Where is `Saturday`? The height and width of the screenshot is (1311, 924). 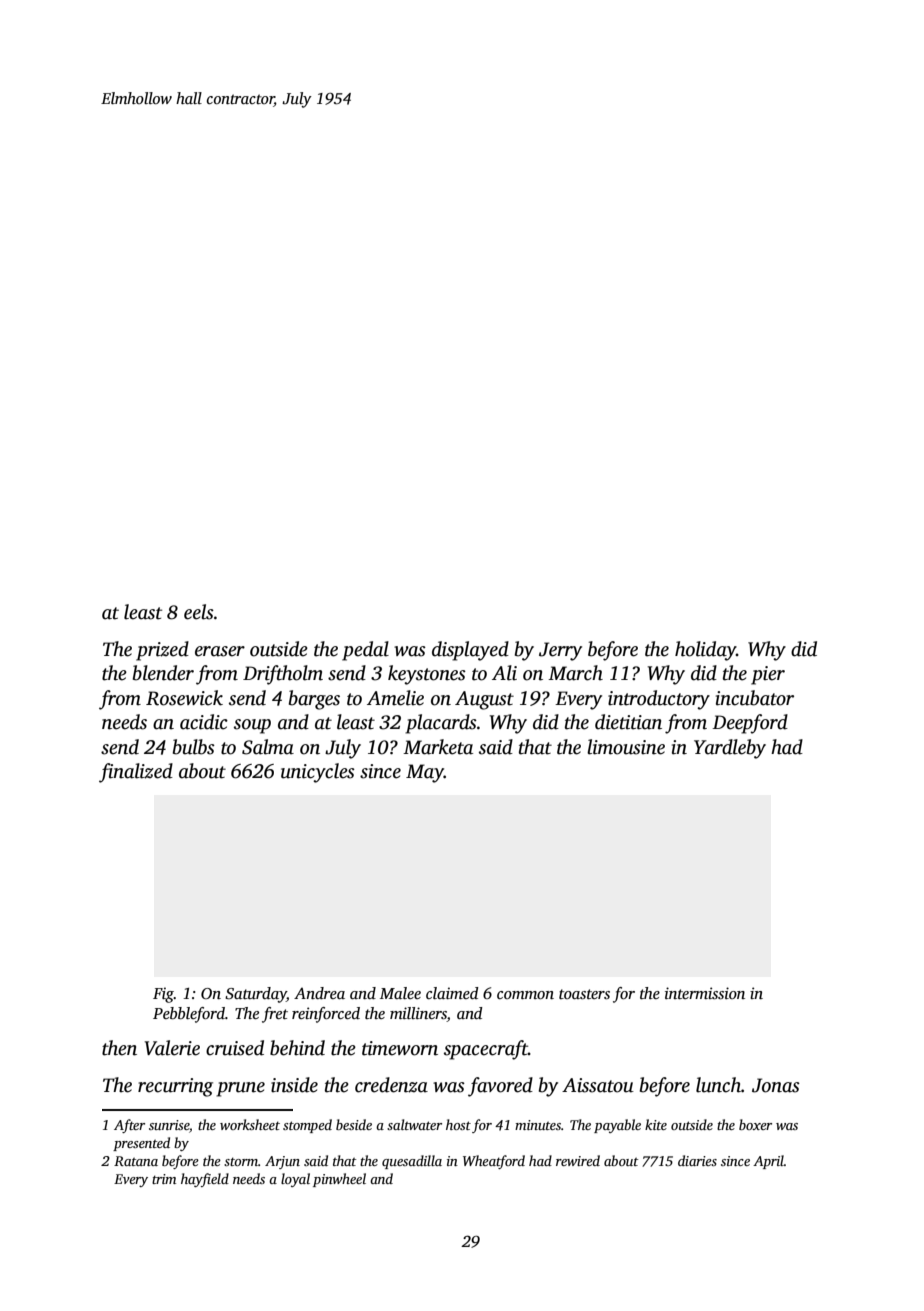 Saturday is located at coordinates (256, 995).
